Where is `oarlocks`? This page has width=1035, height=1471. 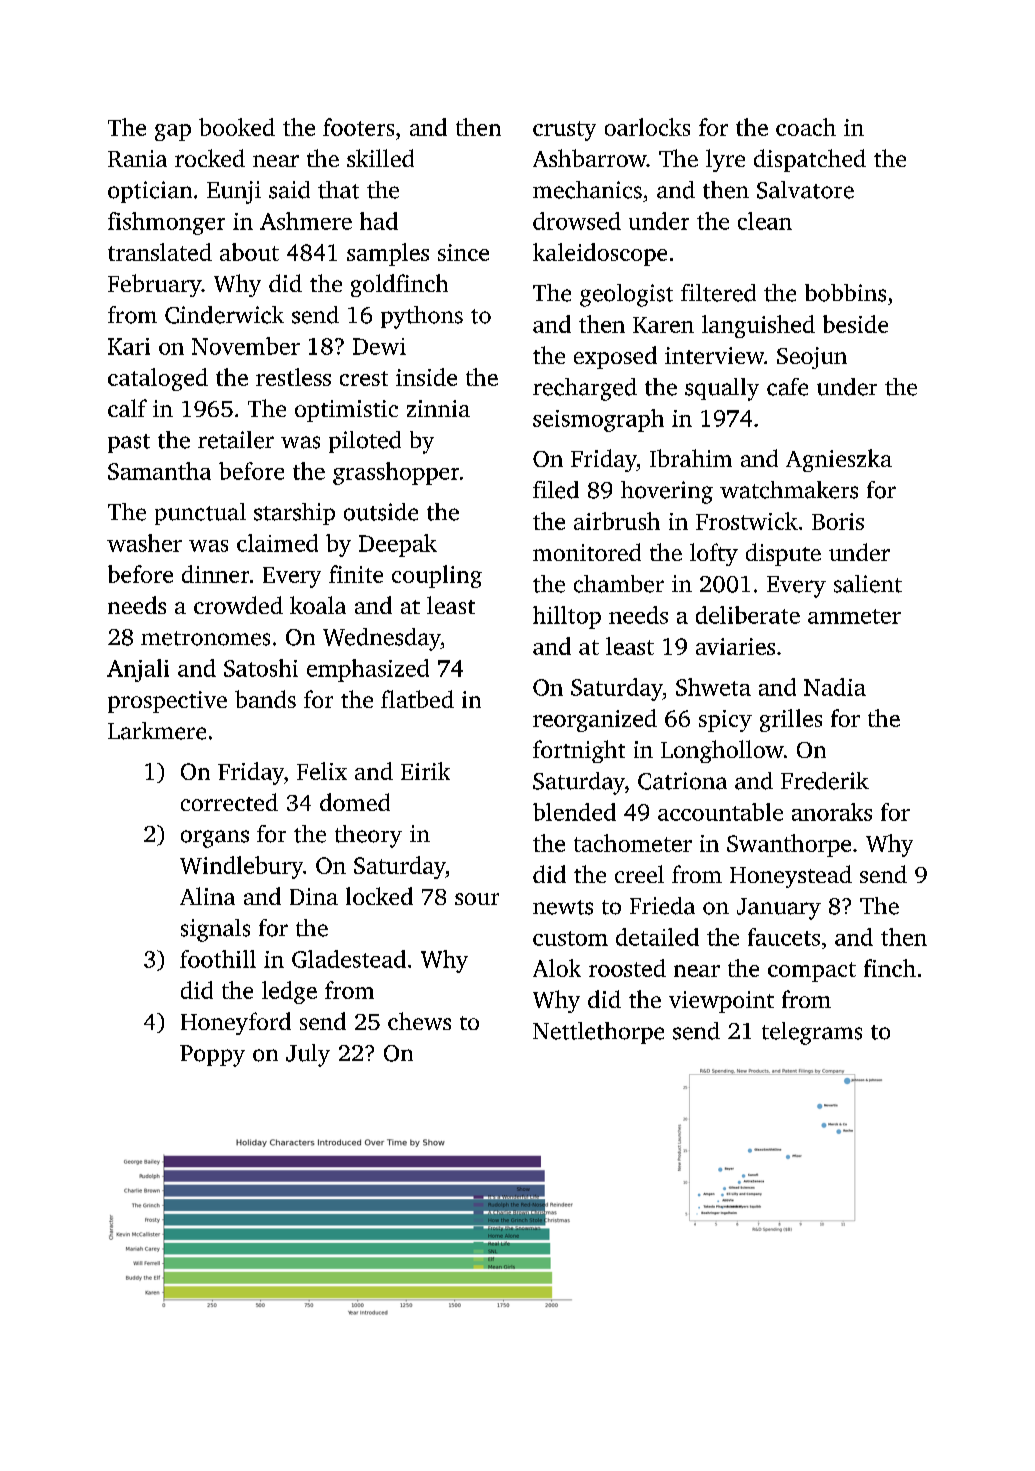 oarlocks is located at coordinates (647, 127).
